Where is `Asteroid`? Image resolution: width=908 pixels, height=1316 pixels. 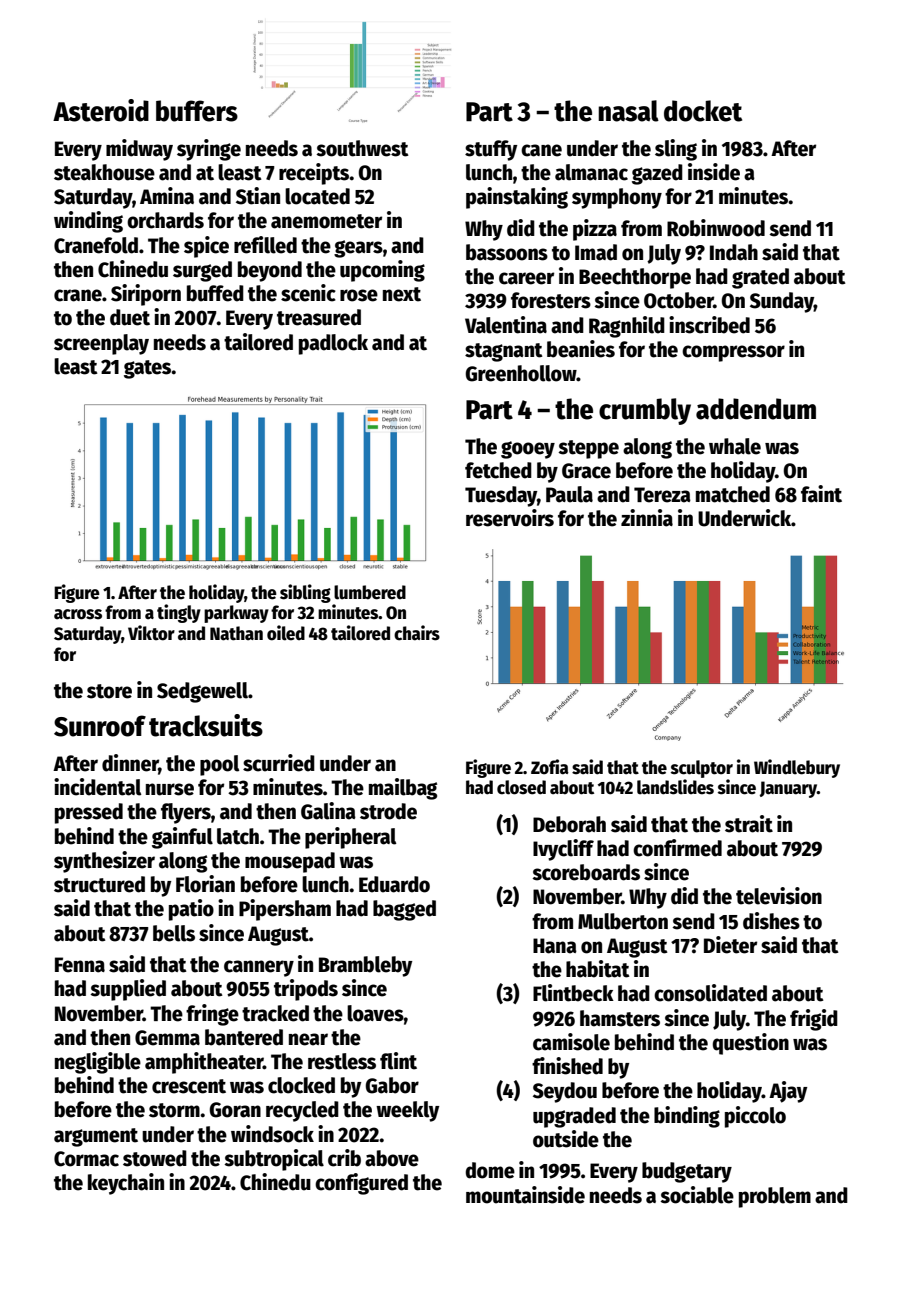 Asteroid is located at coordinates (101, 110).
